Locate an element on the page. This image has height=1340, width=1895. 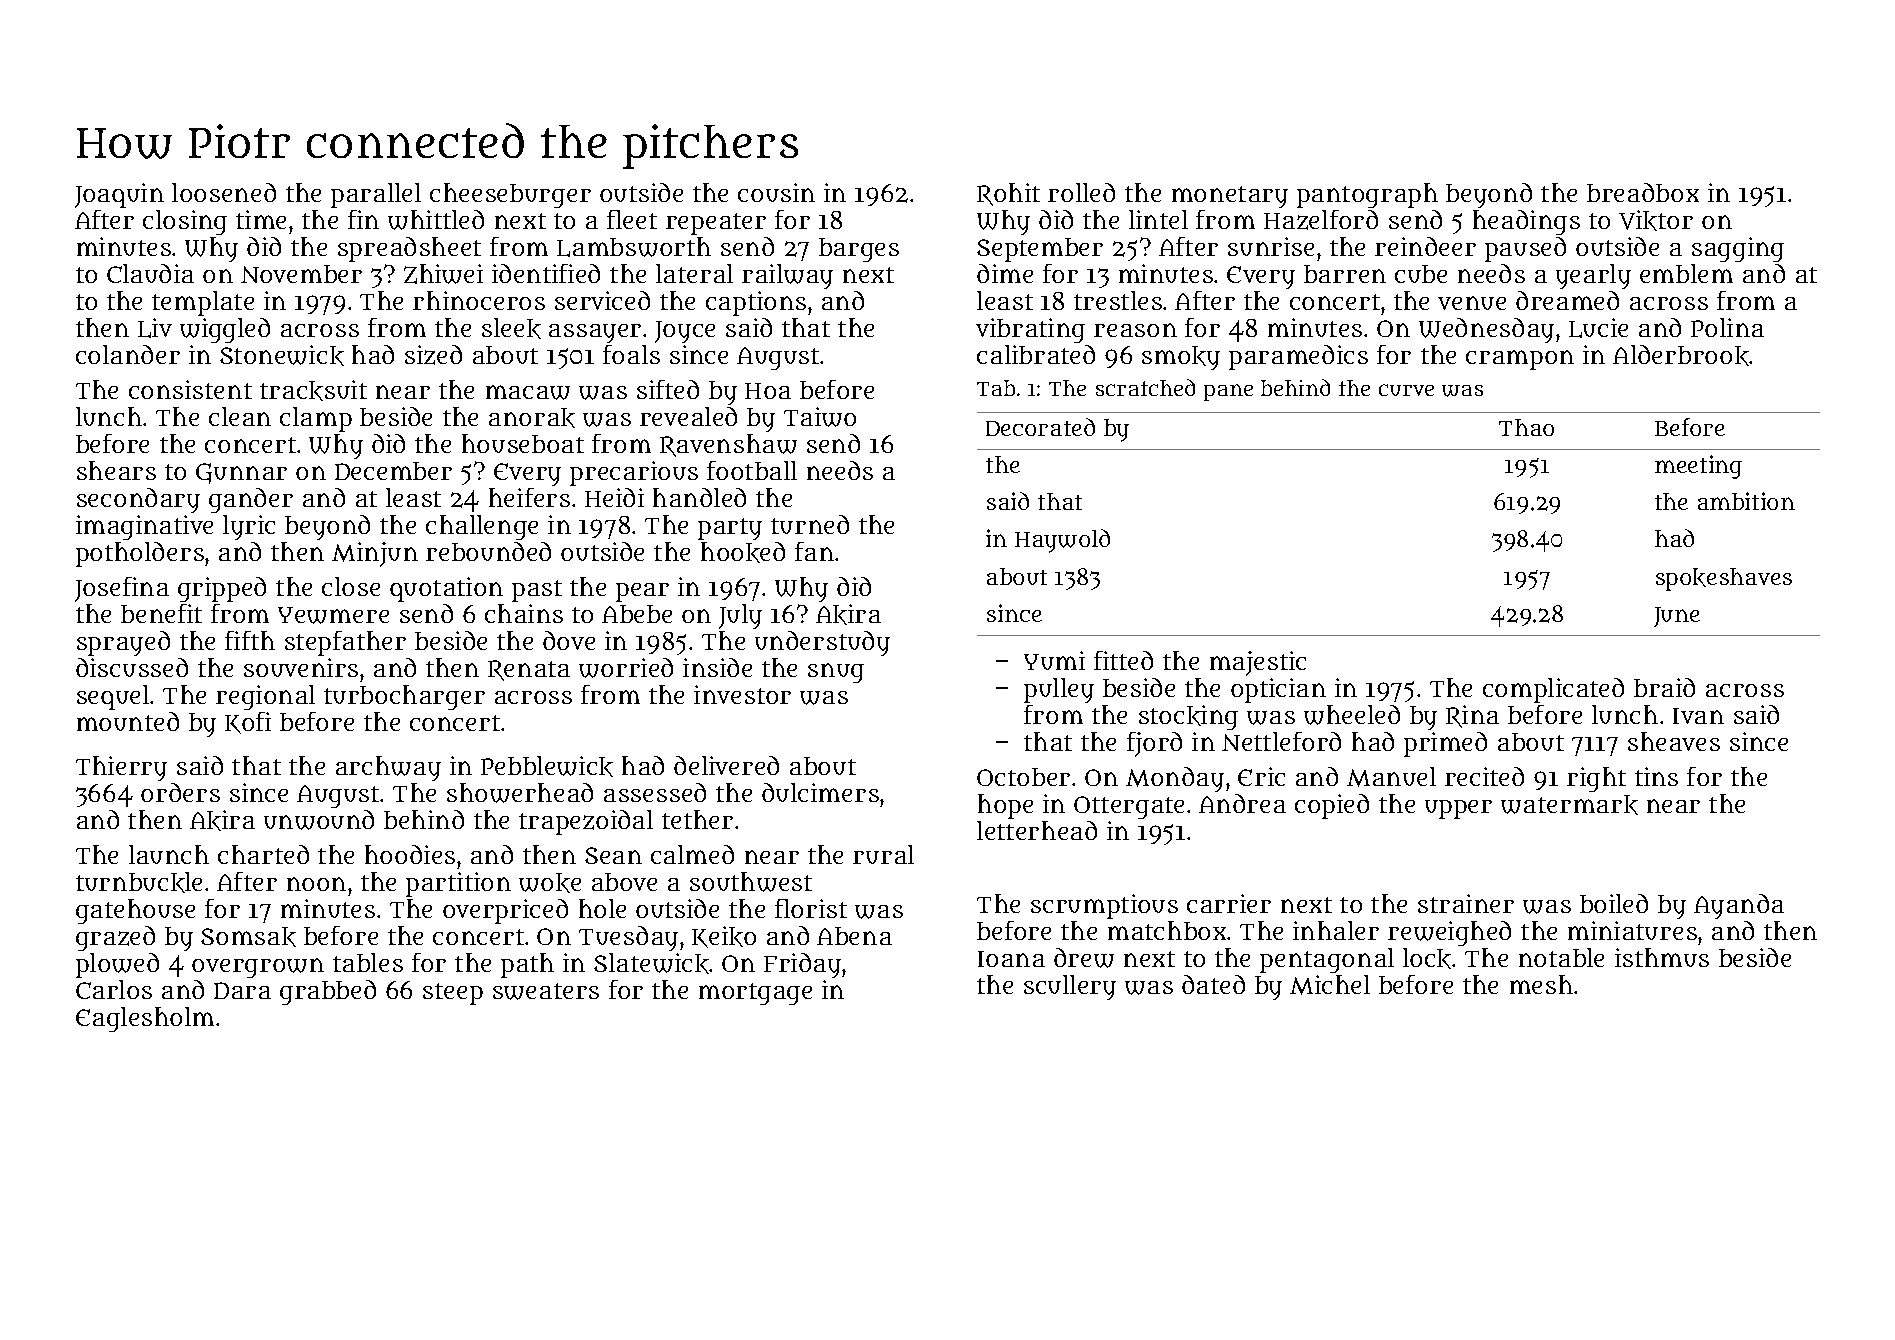
rolled is located at coordinates (1081, 192).
